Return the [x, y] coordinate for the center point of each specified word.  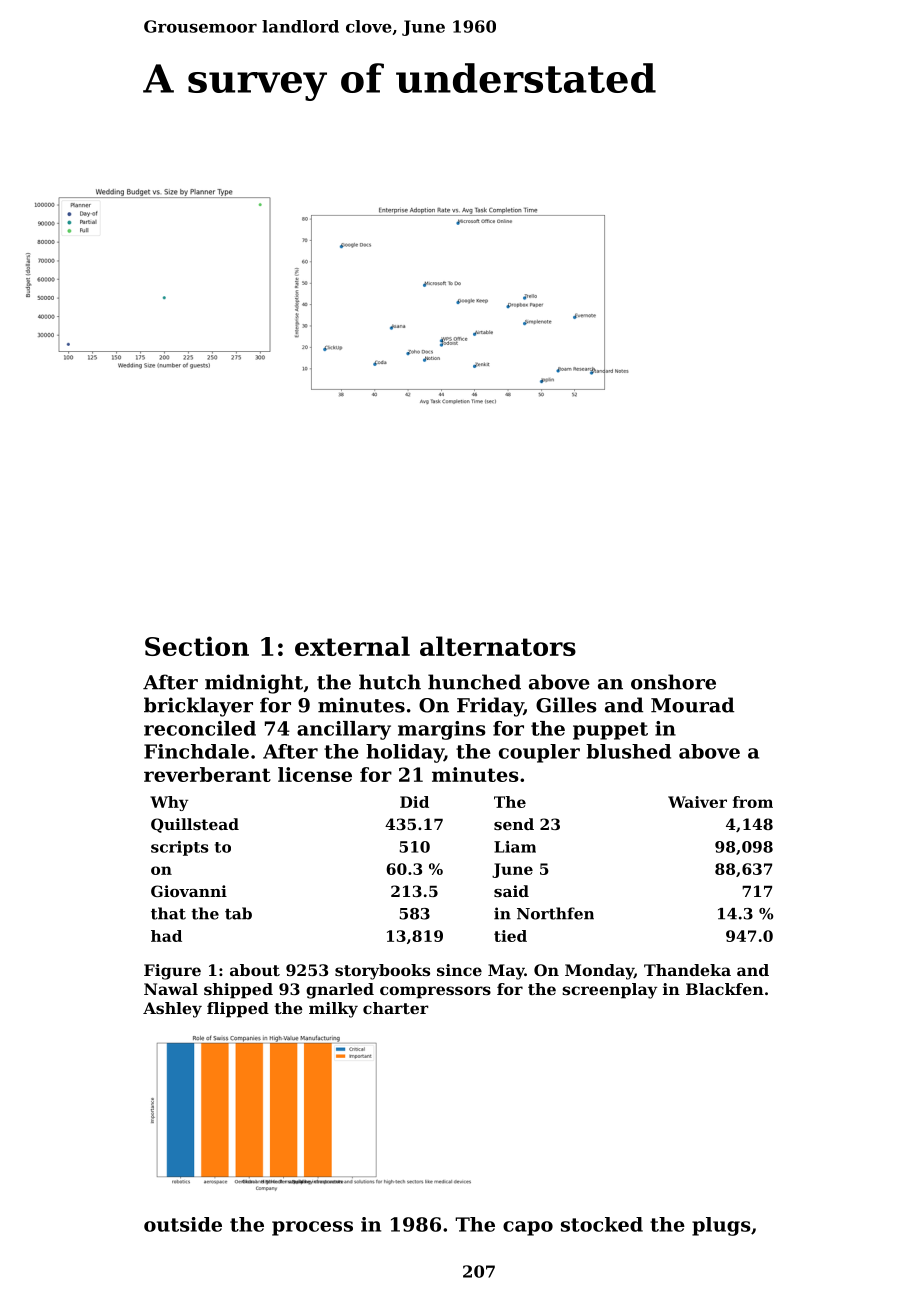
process [312, 1228]
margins [442, 730]
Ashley [172, 1010]
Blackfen [725, 989]
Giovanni [189, 891]
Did [414, 802]
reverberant [207, 774]
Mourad [692, 705]
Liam [515, 847]
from [753, 802]
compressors [435, 992]
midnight [254, 684]
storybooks [382, 972]
